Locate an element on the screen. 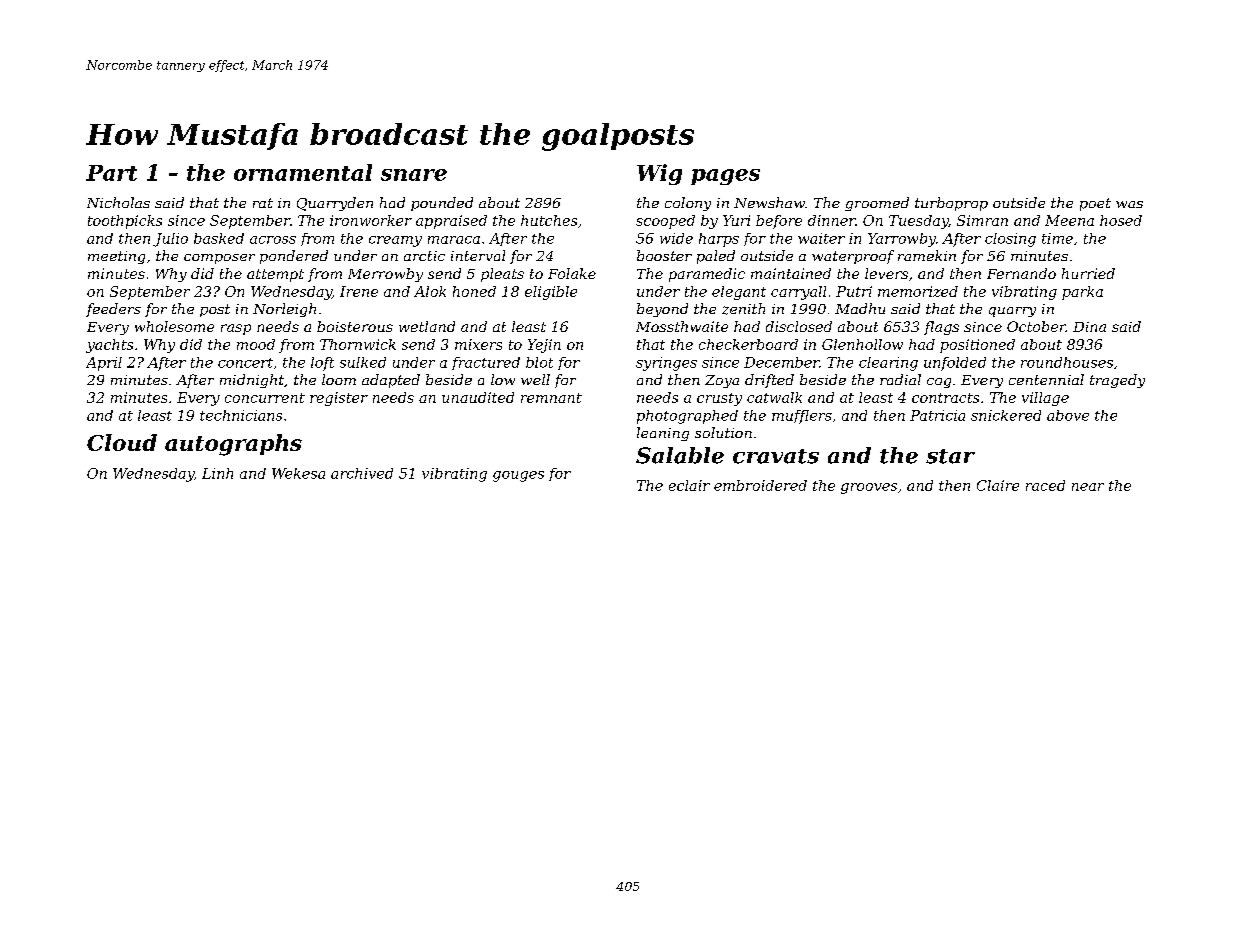 The image size is (1233, 952). ornamental is located at coordinates (303, 172).
